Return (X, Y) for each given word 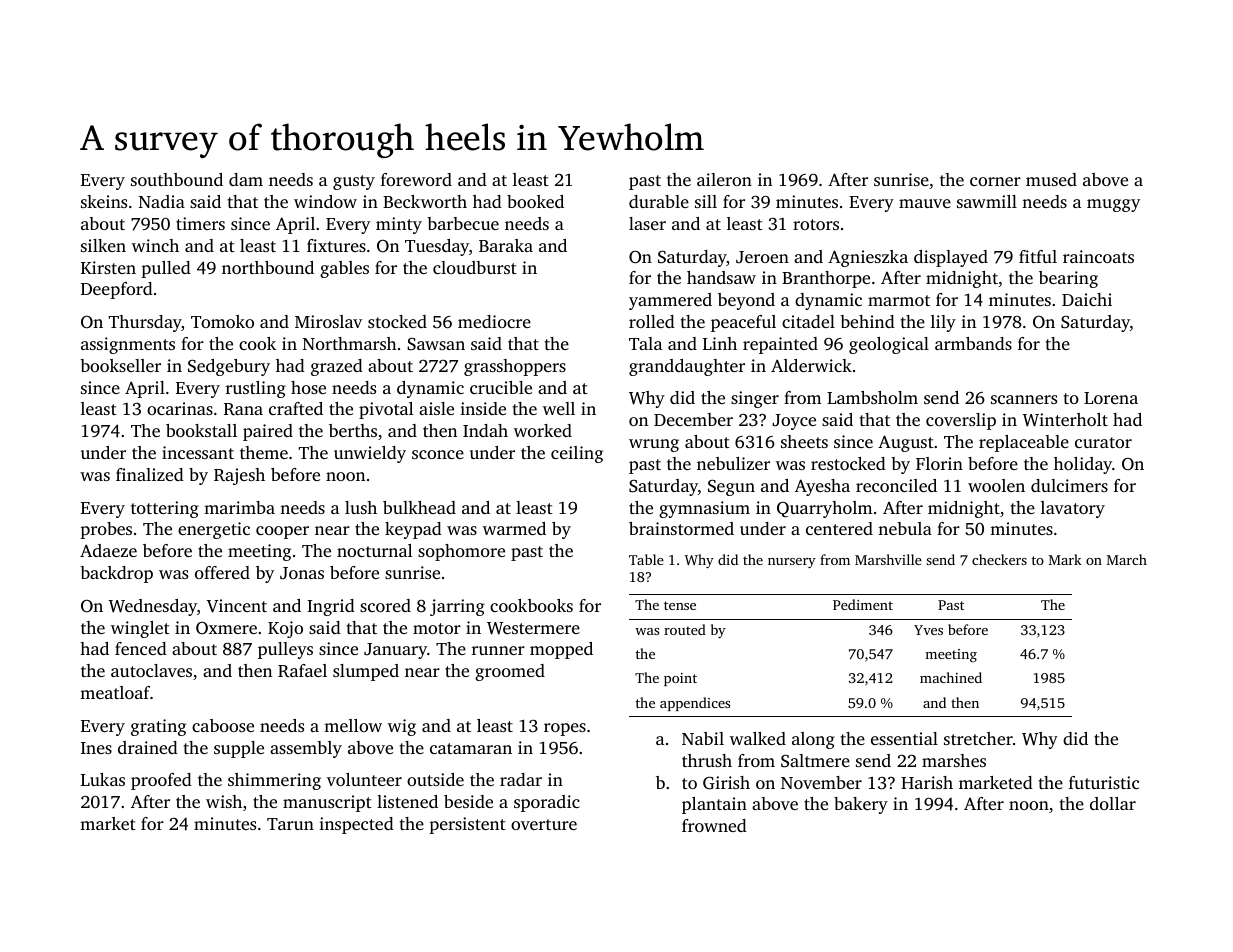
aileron (724, 179)
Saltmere (815, 761)
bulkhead (419, 507)
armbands (973, 343)
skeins (104, 201)
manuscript (327, 803)
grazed (337, 367)
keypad (413, 530)
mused (1051, 179)
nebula (905, 528)
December (693, 419)
